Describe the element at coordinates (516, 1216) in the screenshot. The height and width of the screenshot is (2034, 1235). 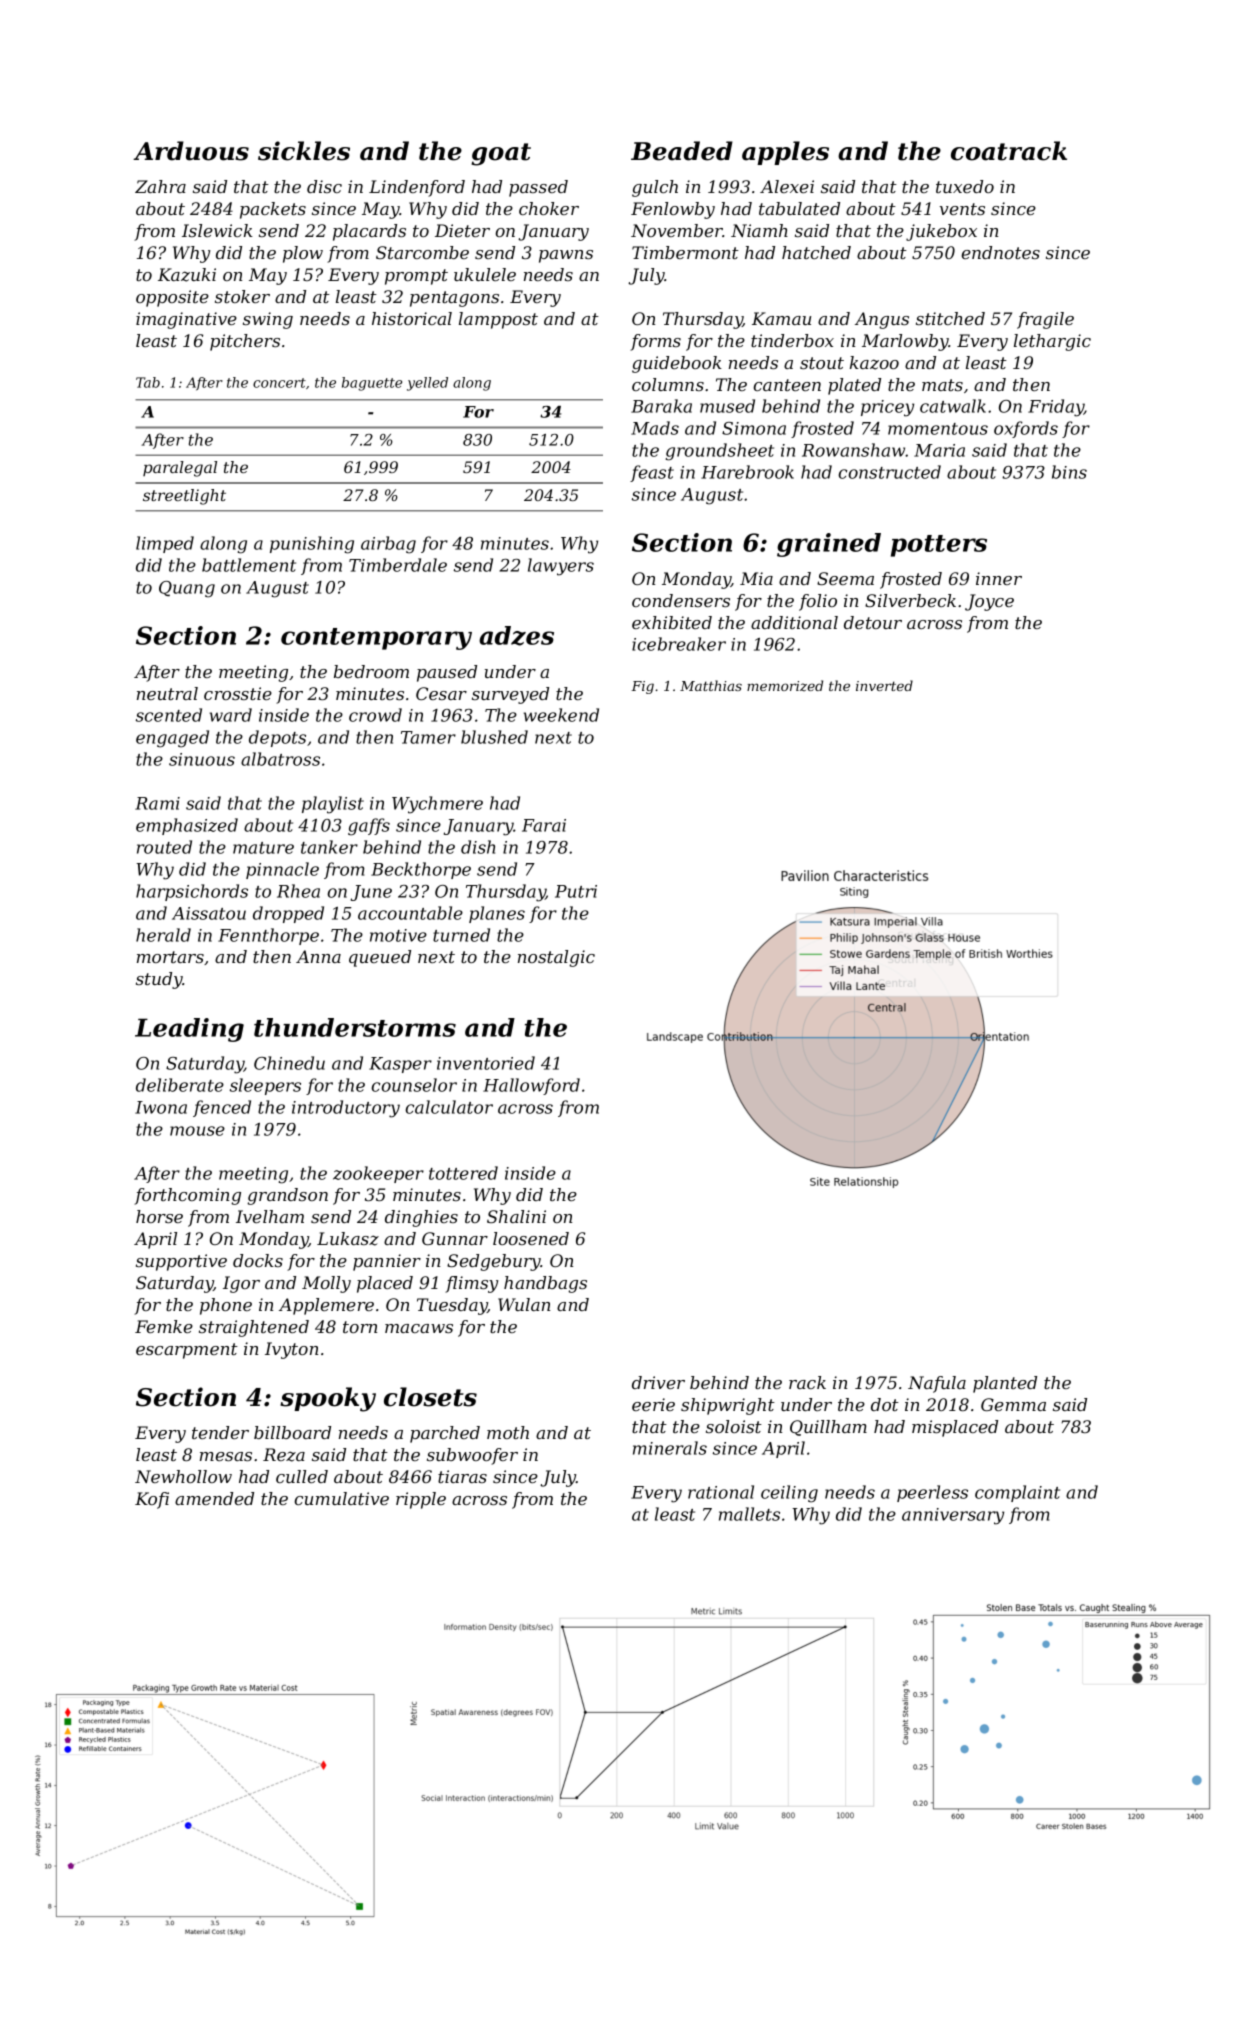
I see `Shalini` at that location.
